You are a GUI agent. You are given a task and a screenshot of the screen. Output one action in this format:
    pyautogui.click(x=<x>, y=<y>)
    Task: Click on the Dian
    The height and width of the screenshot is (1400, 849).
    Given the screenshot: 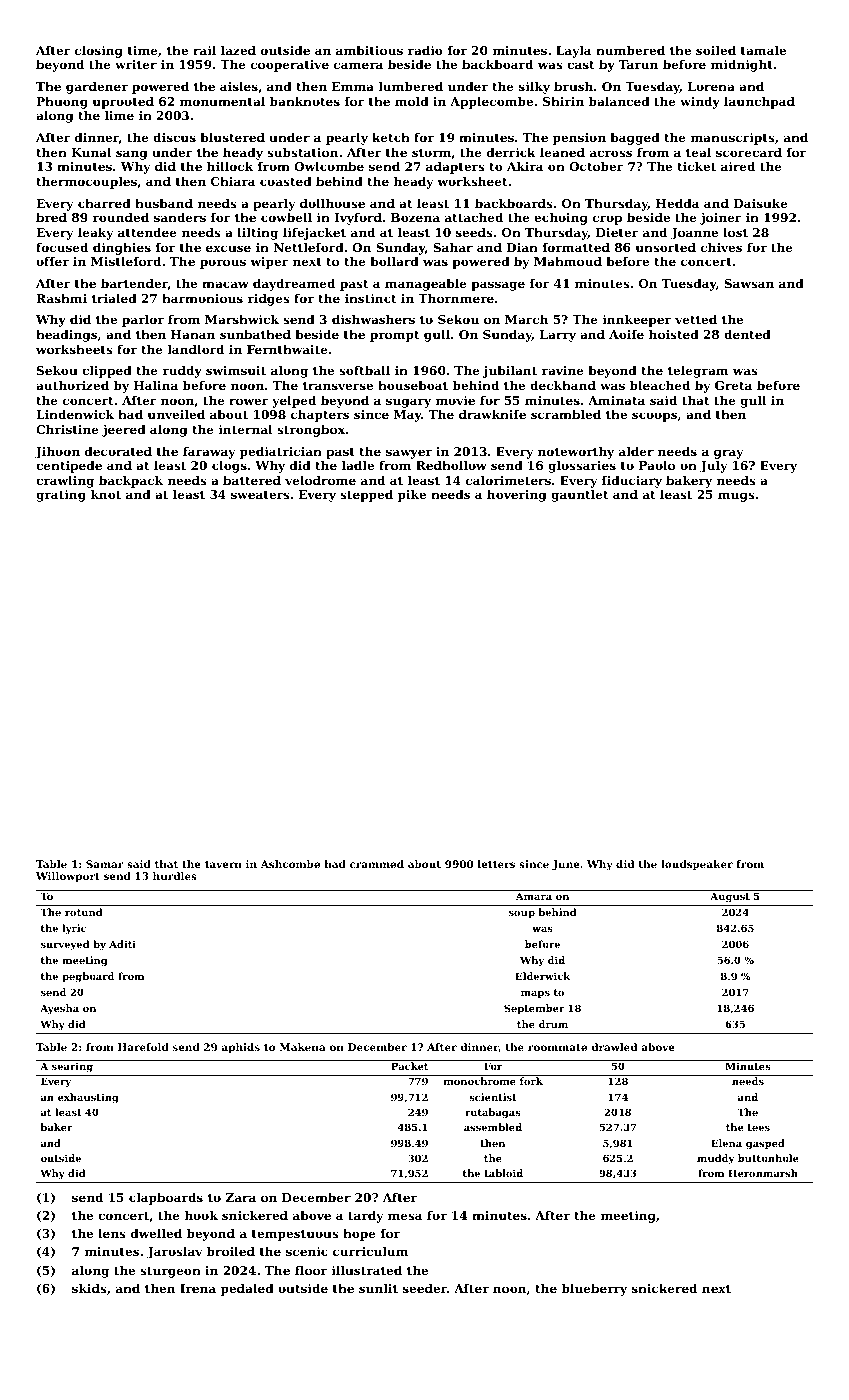 What is the action you would take?
    pyautogui.click(x=522, y=247)
